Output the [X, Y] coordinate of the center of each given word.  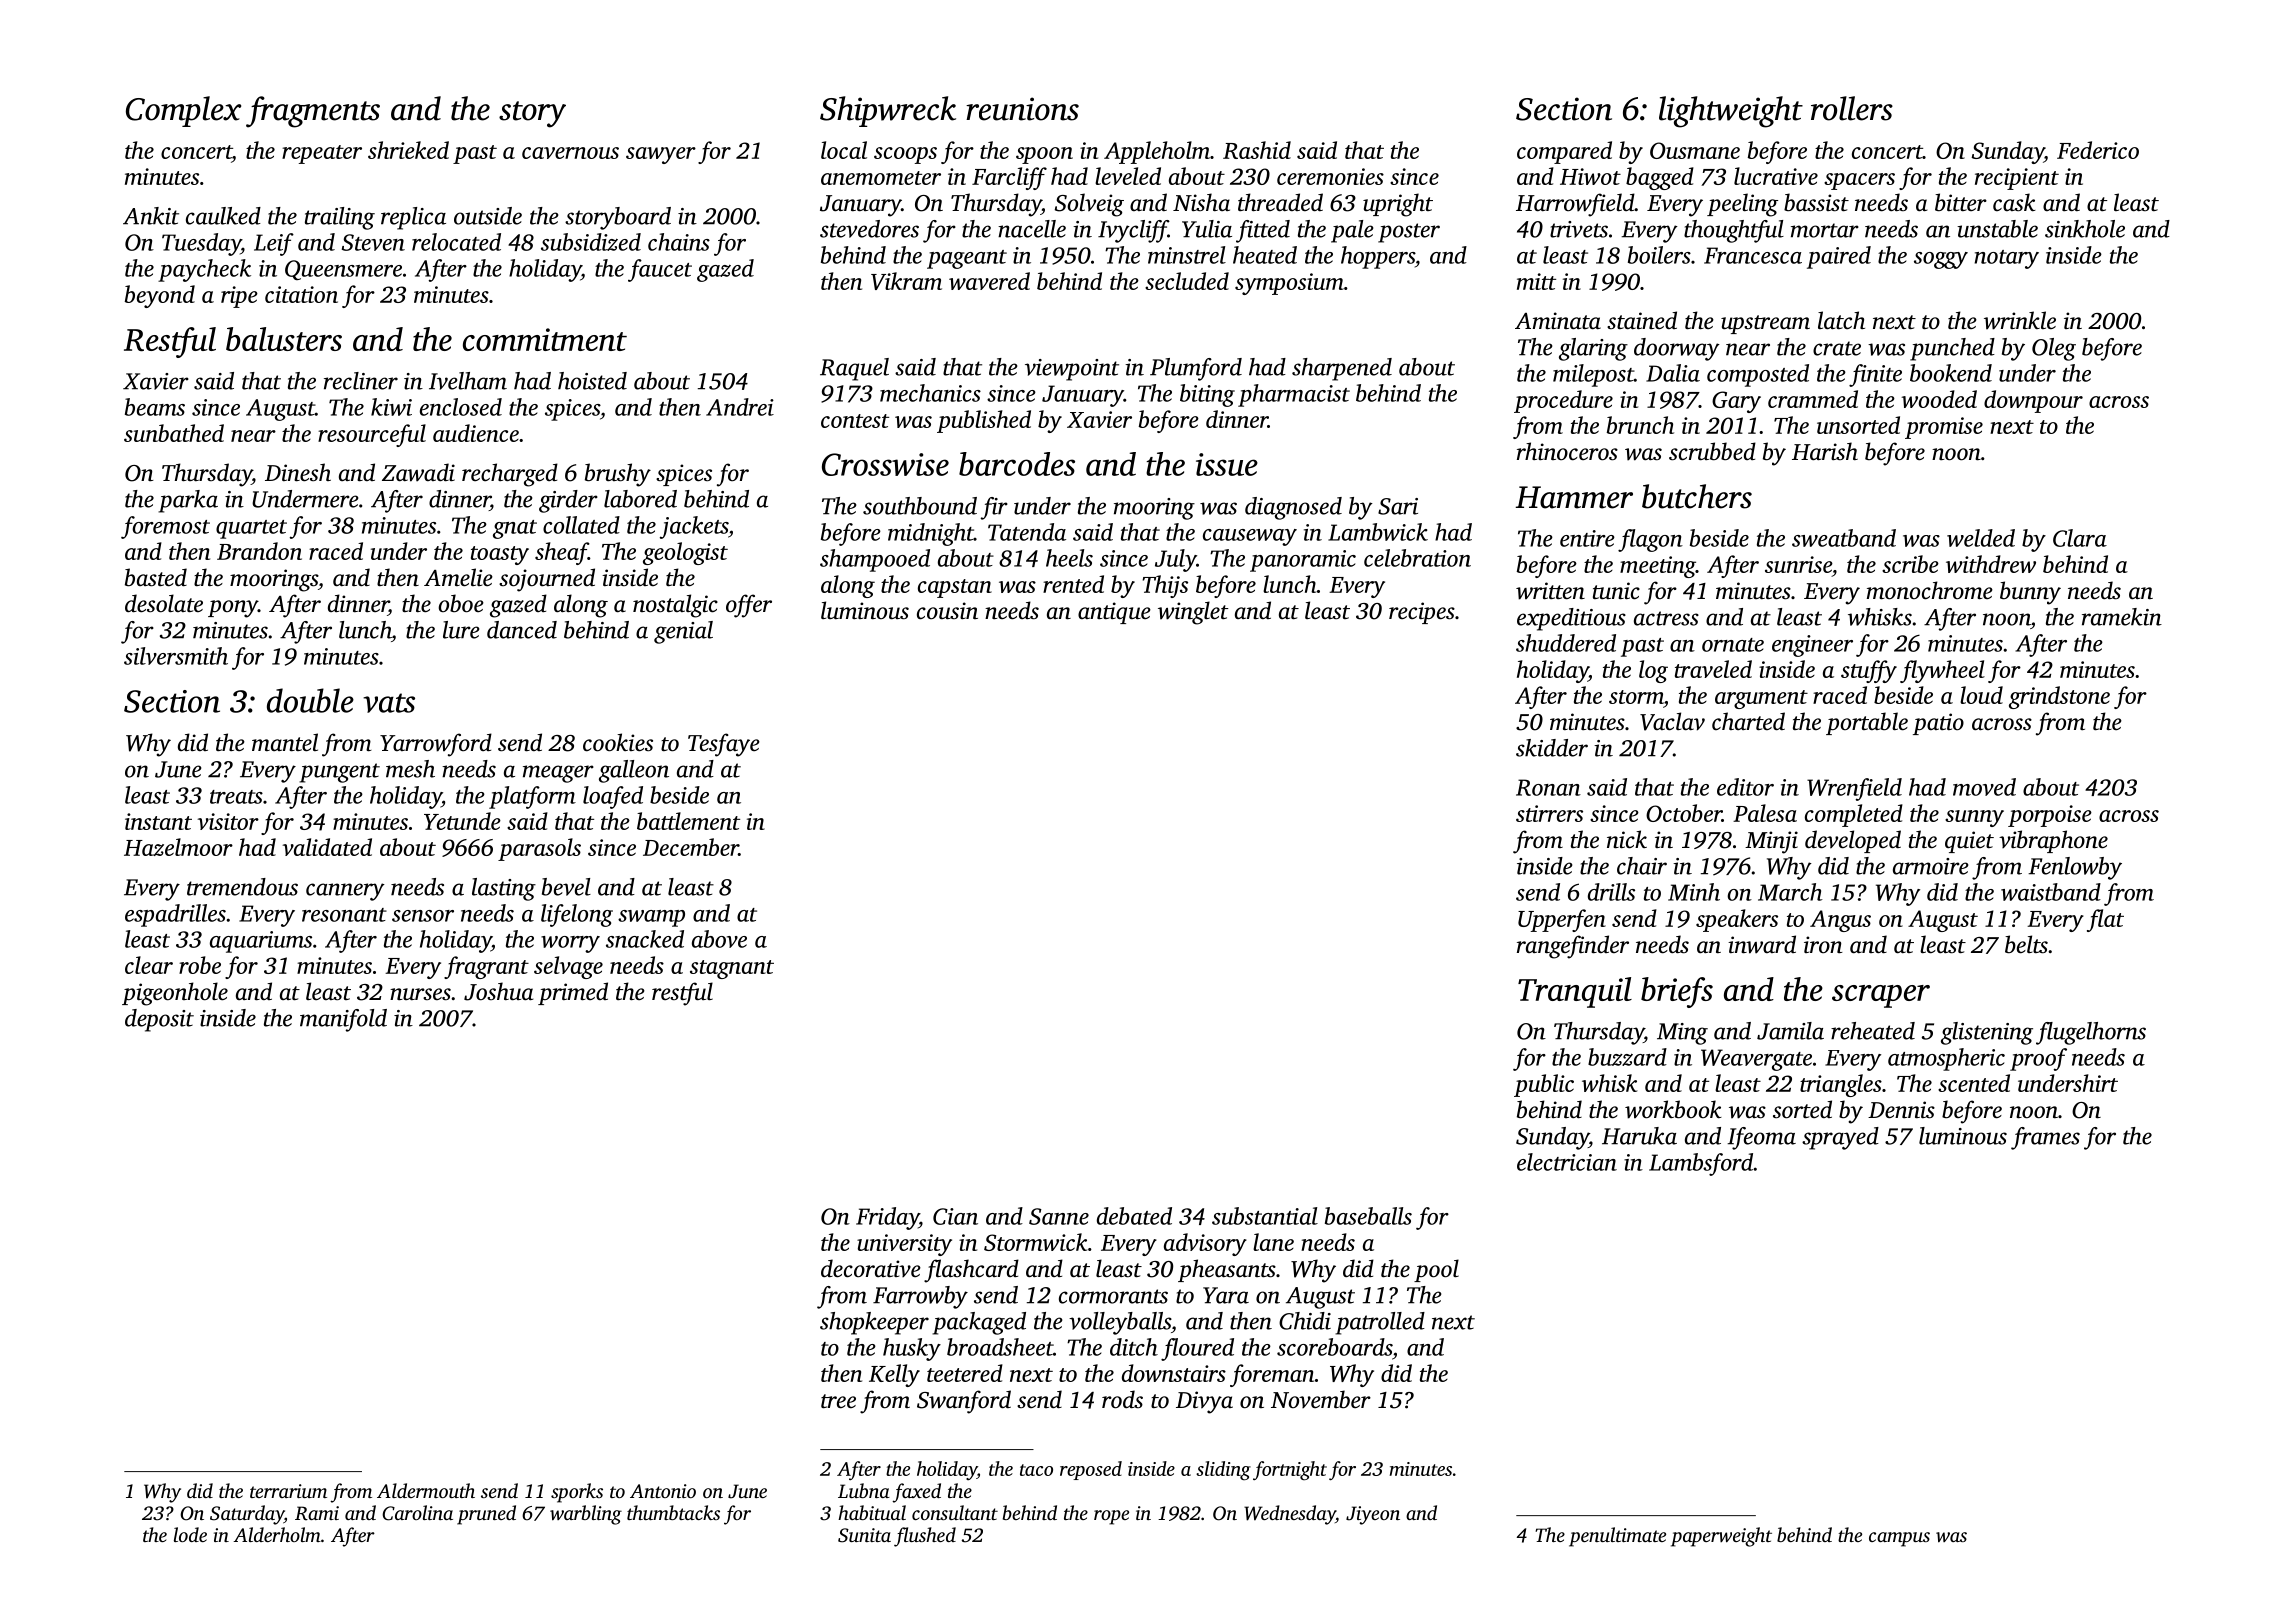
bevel [566, 887]
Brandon [259, 551]
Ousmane [1695, 150]
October [1684, 813]
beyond [160, 296]
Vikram [906, 281]
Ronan [1548, 787]
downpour [2033, 401]
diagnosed [1293, 508]
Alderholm [277, 1534]
